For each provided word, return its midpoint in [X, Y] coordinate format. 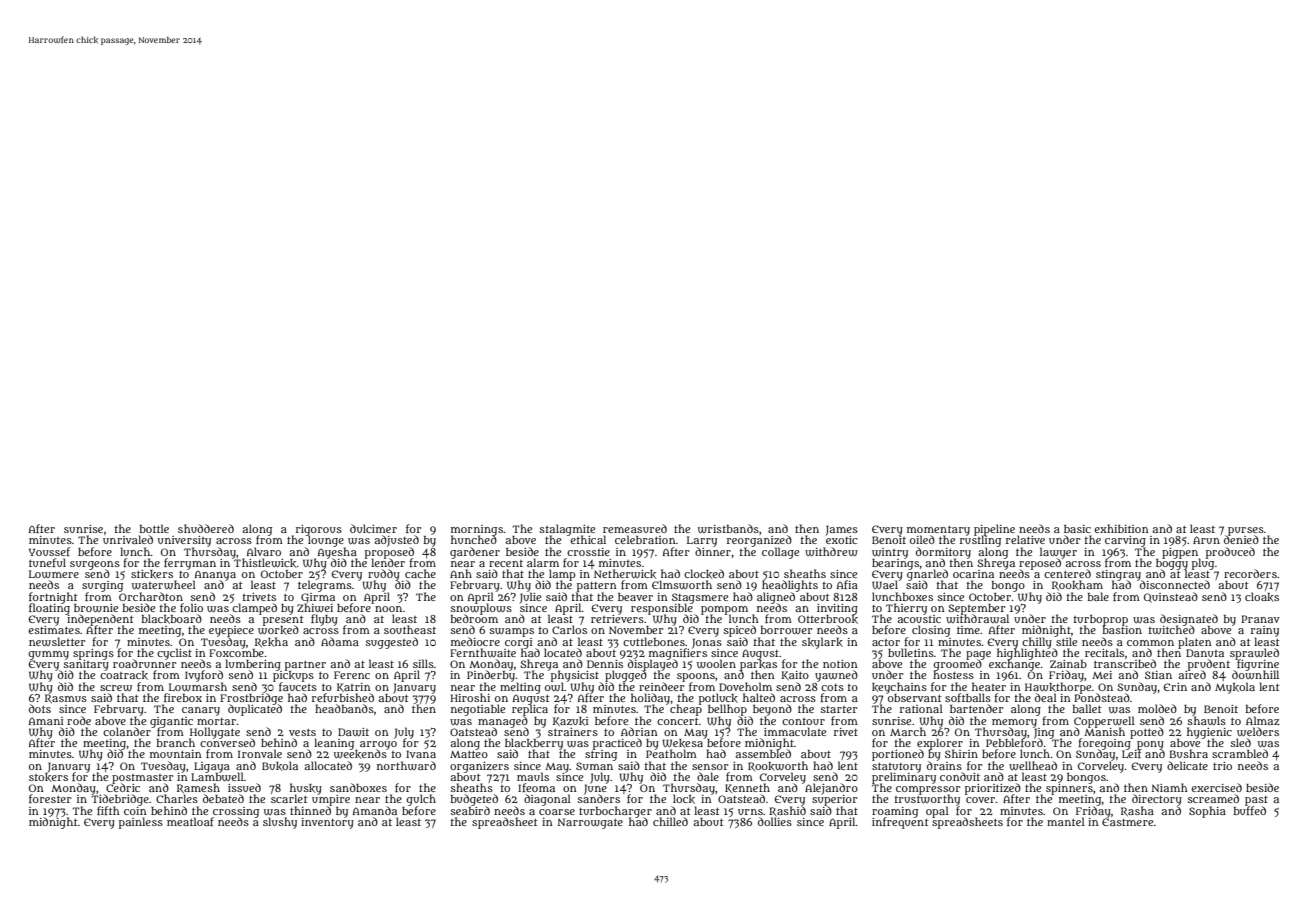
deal [1046, 697]
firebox [183, 697]
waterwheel [164, 585]
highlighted [1027, 654]
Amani [46, 721]
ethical [588, 540]
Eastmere [1127, 822]
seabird [470, 810]
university [184, 541]
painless [141, 823]
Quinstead [1171, 597]
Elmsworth [682, 585]
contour [803, 721]
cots [832, 687]
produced [1230, 553]
